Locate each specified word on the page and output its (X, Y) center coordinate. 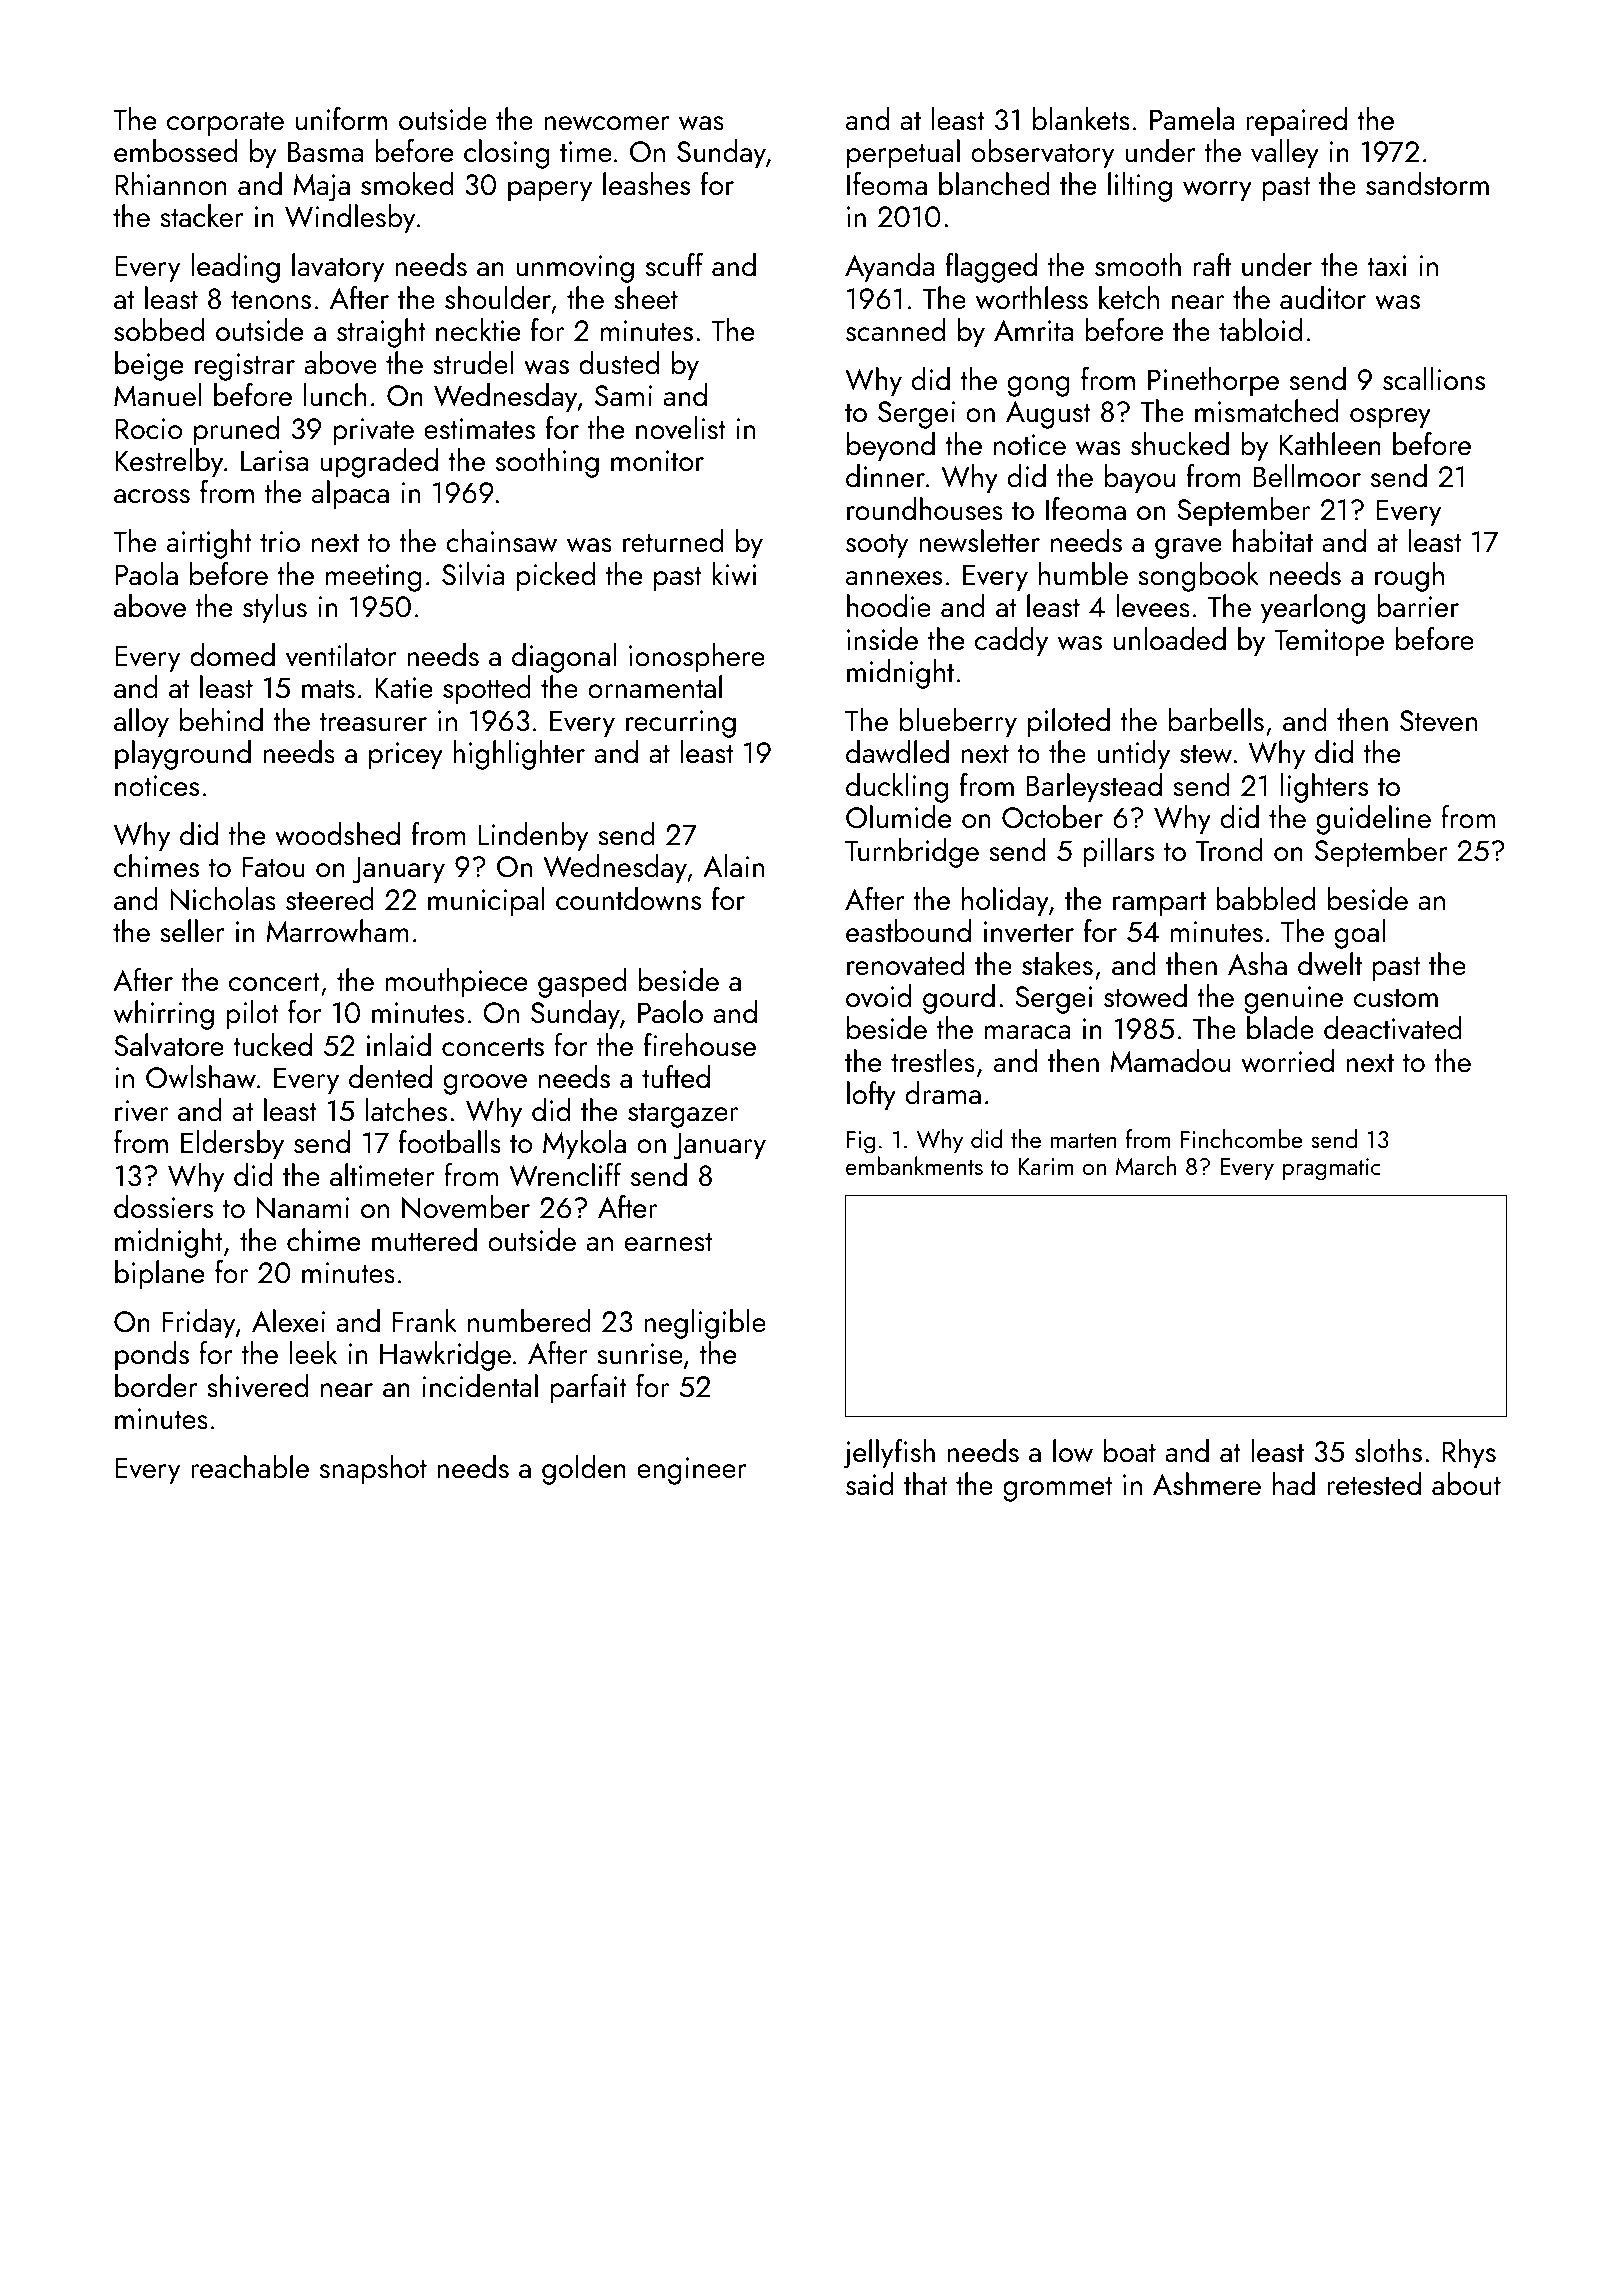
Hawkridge (445, 1356)
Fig (861, 1142)
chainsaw (501, 541)
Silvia (473, 574)
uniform (341, 119)
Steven (1438, 721)
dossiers (163, 1207)
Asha (1257, 964)
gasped (582, 983)
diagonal (564, 658)
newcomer (607, 123)
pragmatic (1331, 1169)
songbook (1198, 577)
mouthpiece (456, 983)
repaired (1296, 122)
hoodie (889, 606)
